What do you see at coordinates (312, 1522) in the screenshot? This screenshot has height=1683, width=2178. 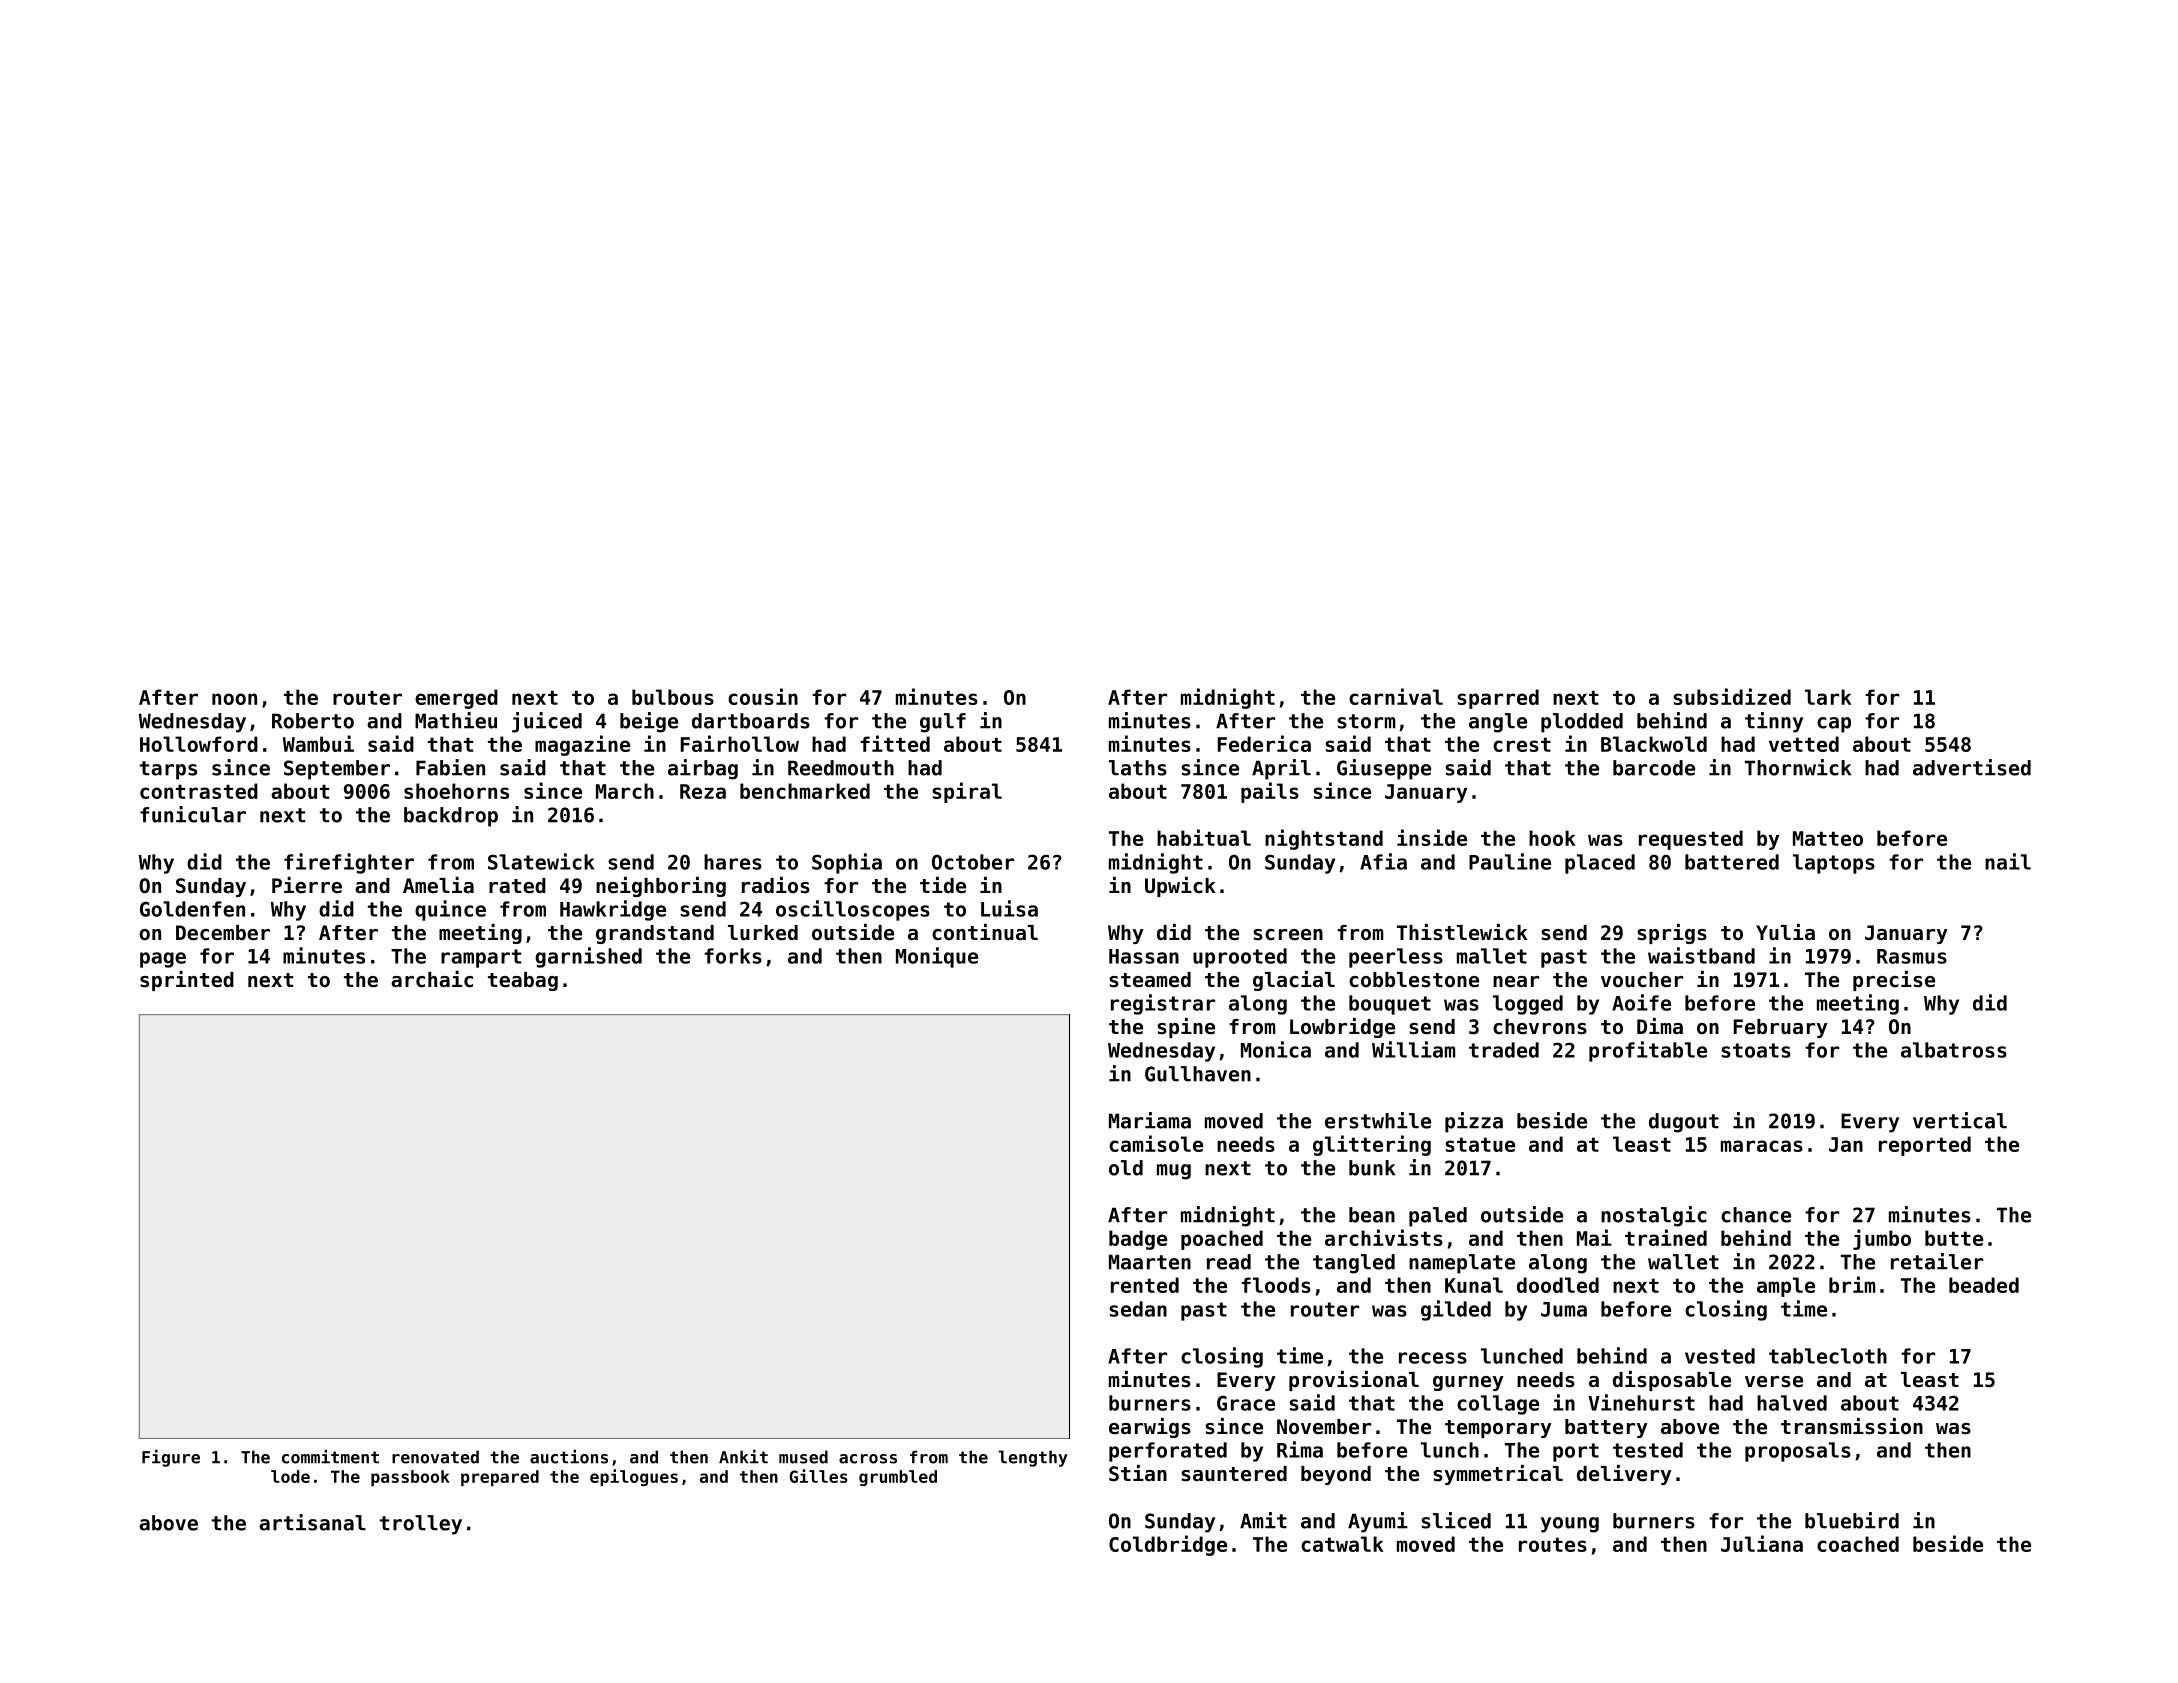 I see `artisanal` at bounding box center [312, 1522].
